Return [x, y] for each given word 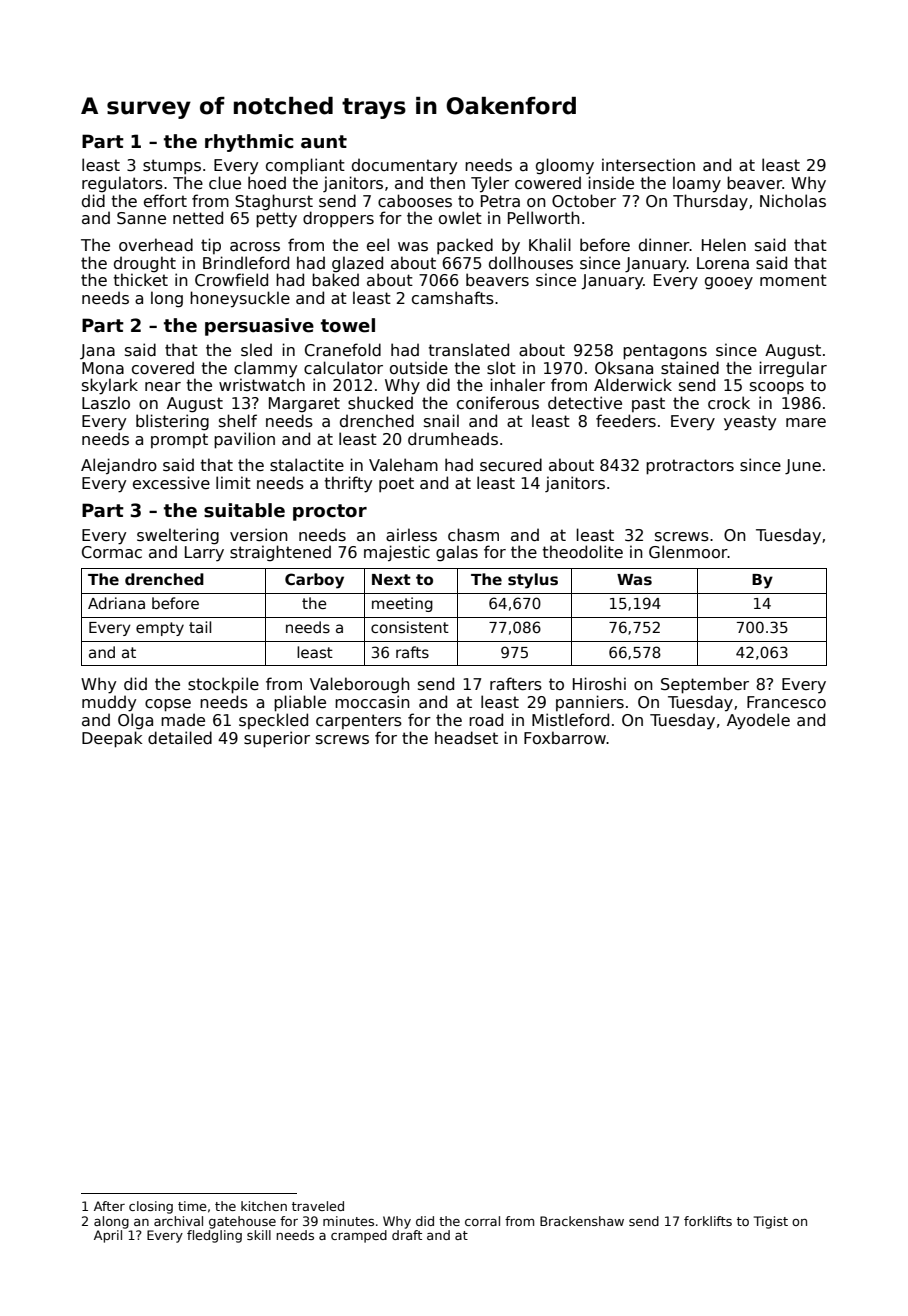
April [108, 1236]
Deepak [112, 739]
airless [411, 535]
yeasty [750, 423]
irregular [793, 369]
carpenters [359, 721]
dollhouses [531, 263]
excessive [171, 483]
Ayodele [758, 721]
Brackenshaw [582, 1221]
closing [151, 1207]
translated [468, 350]
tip [211, 246]
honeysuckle [240, 299]
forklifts [708, 1221]
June [803, 467]
